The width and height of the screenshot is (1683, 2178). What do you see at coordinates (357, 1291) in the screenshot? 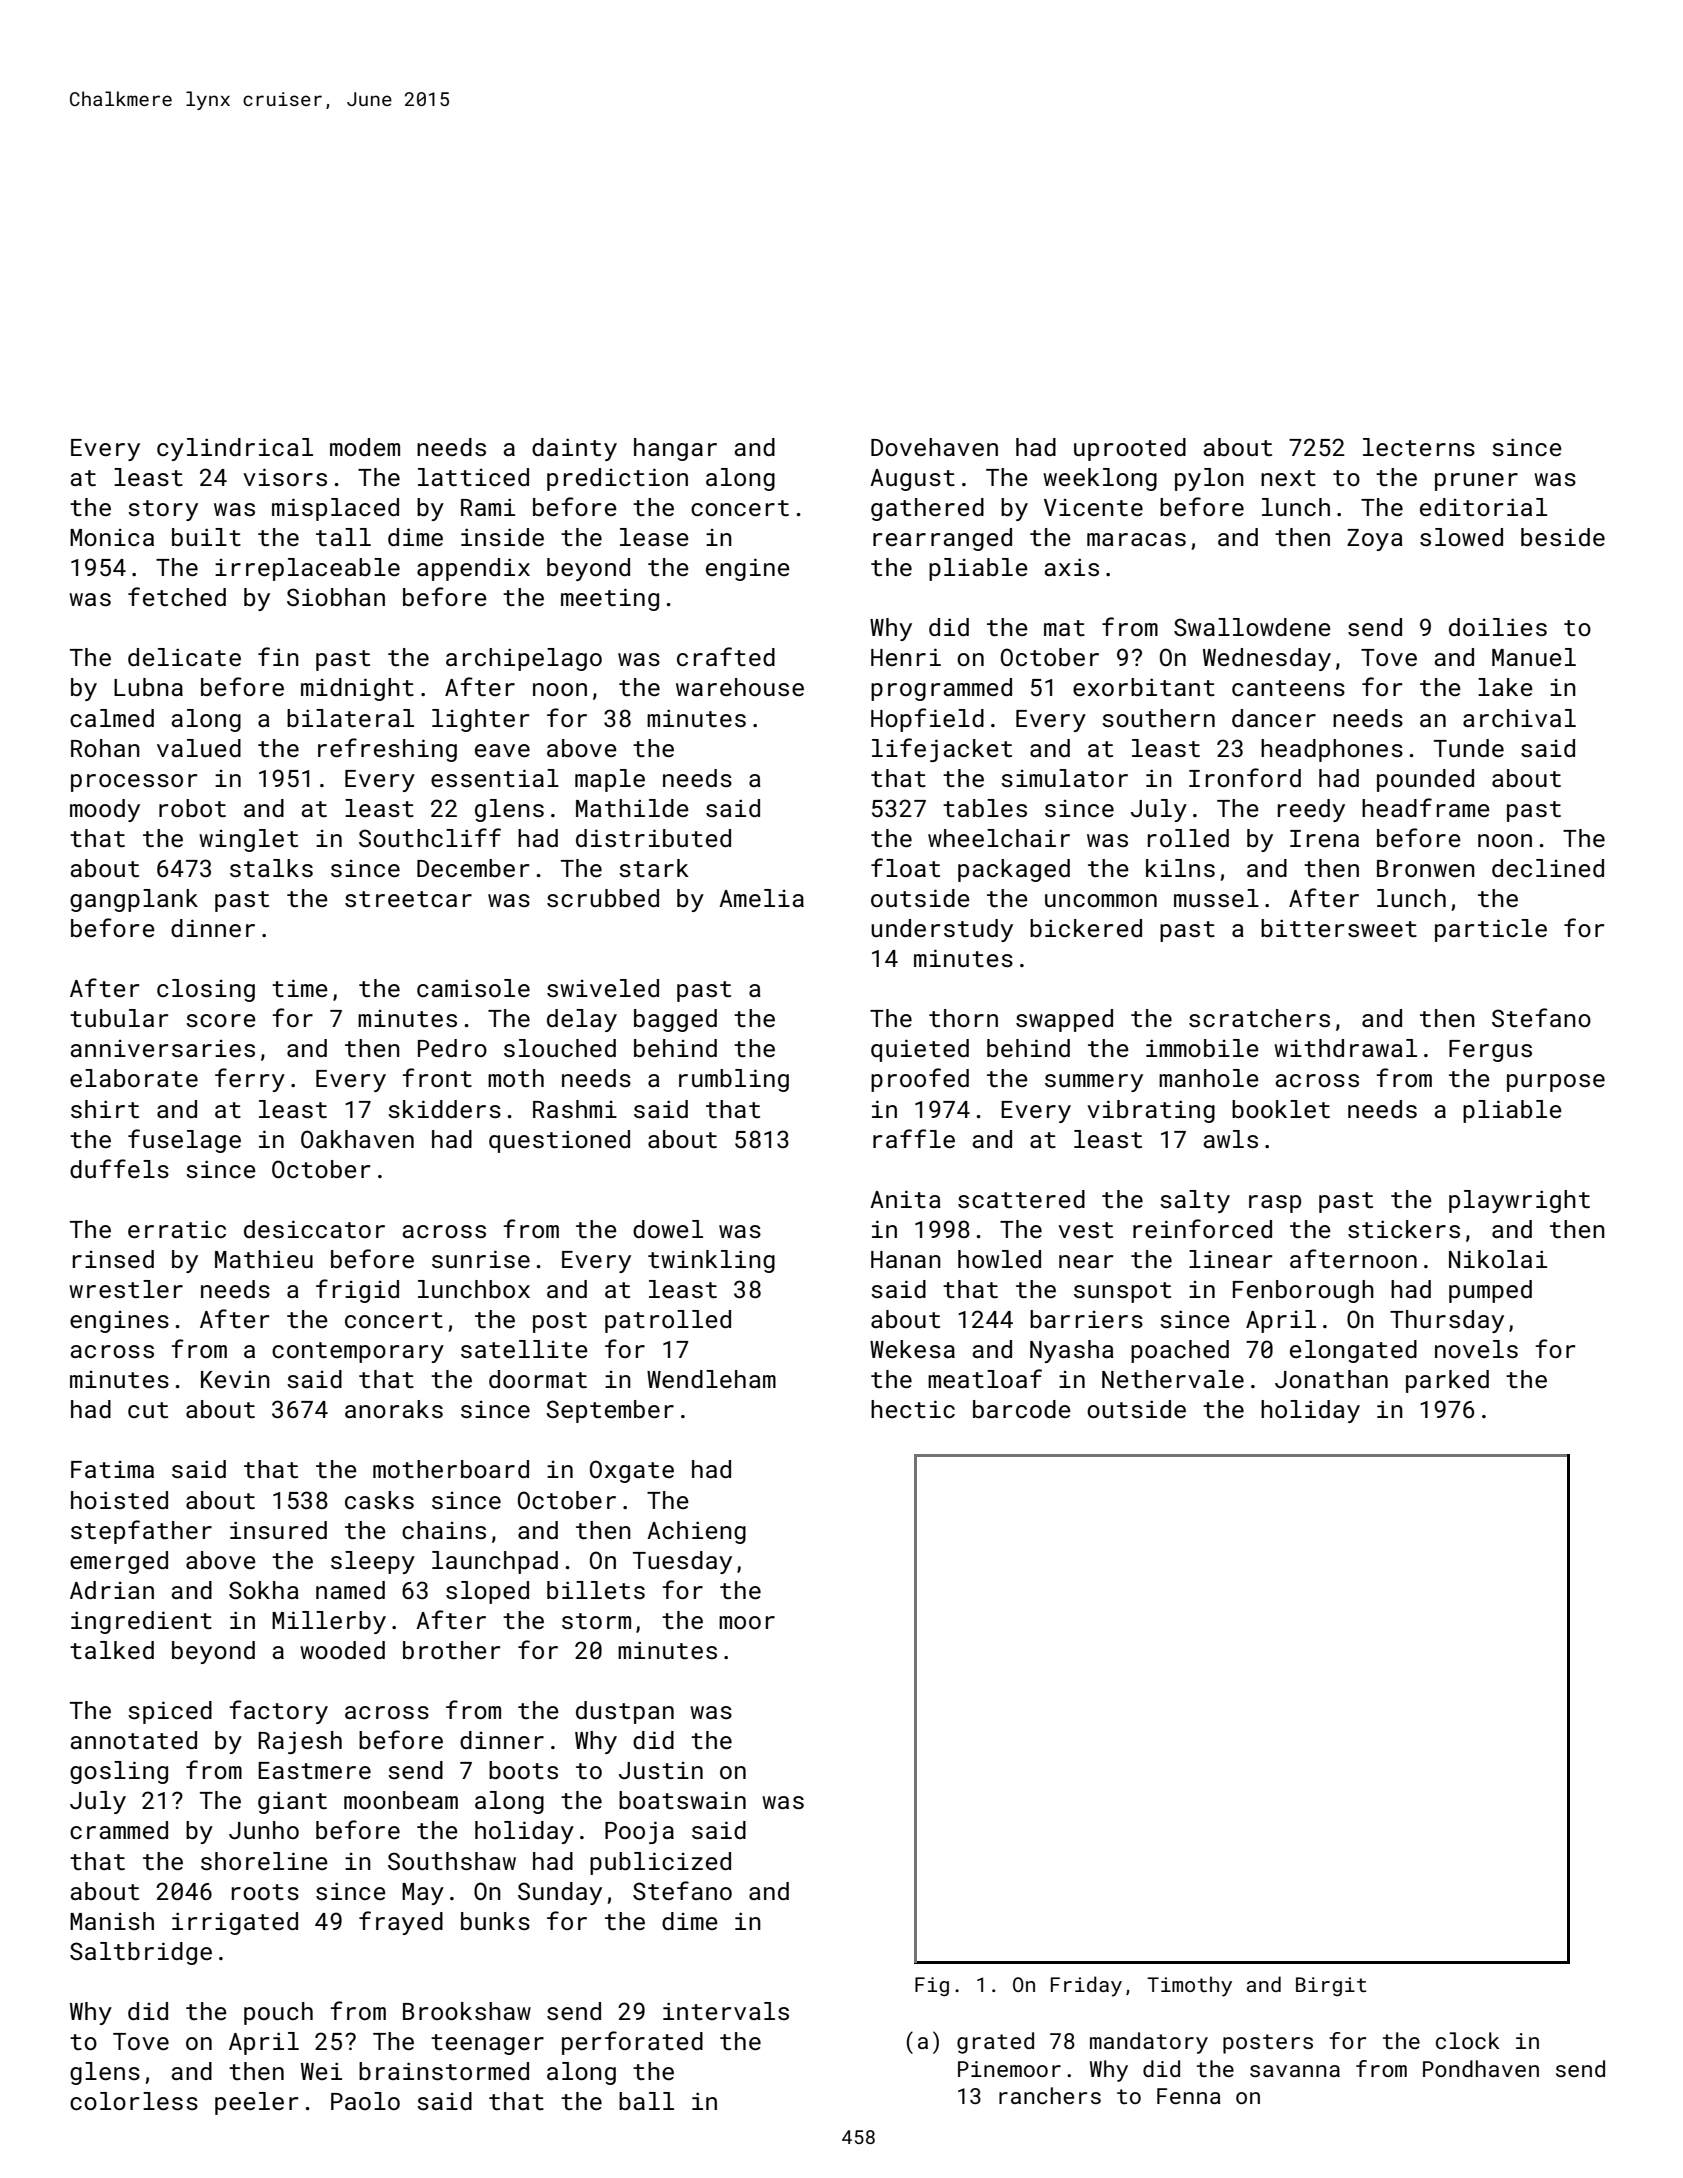
I see `frigid` at bounding box center [357, 1291].
